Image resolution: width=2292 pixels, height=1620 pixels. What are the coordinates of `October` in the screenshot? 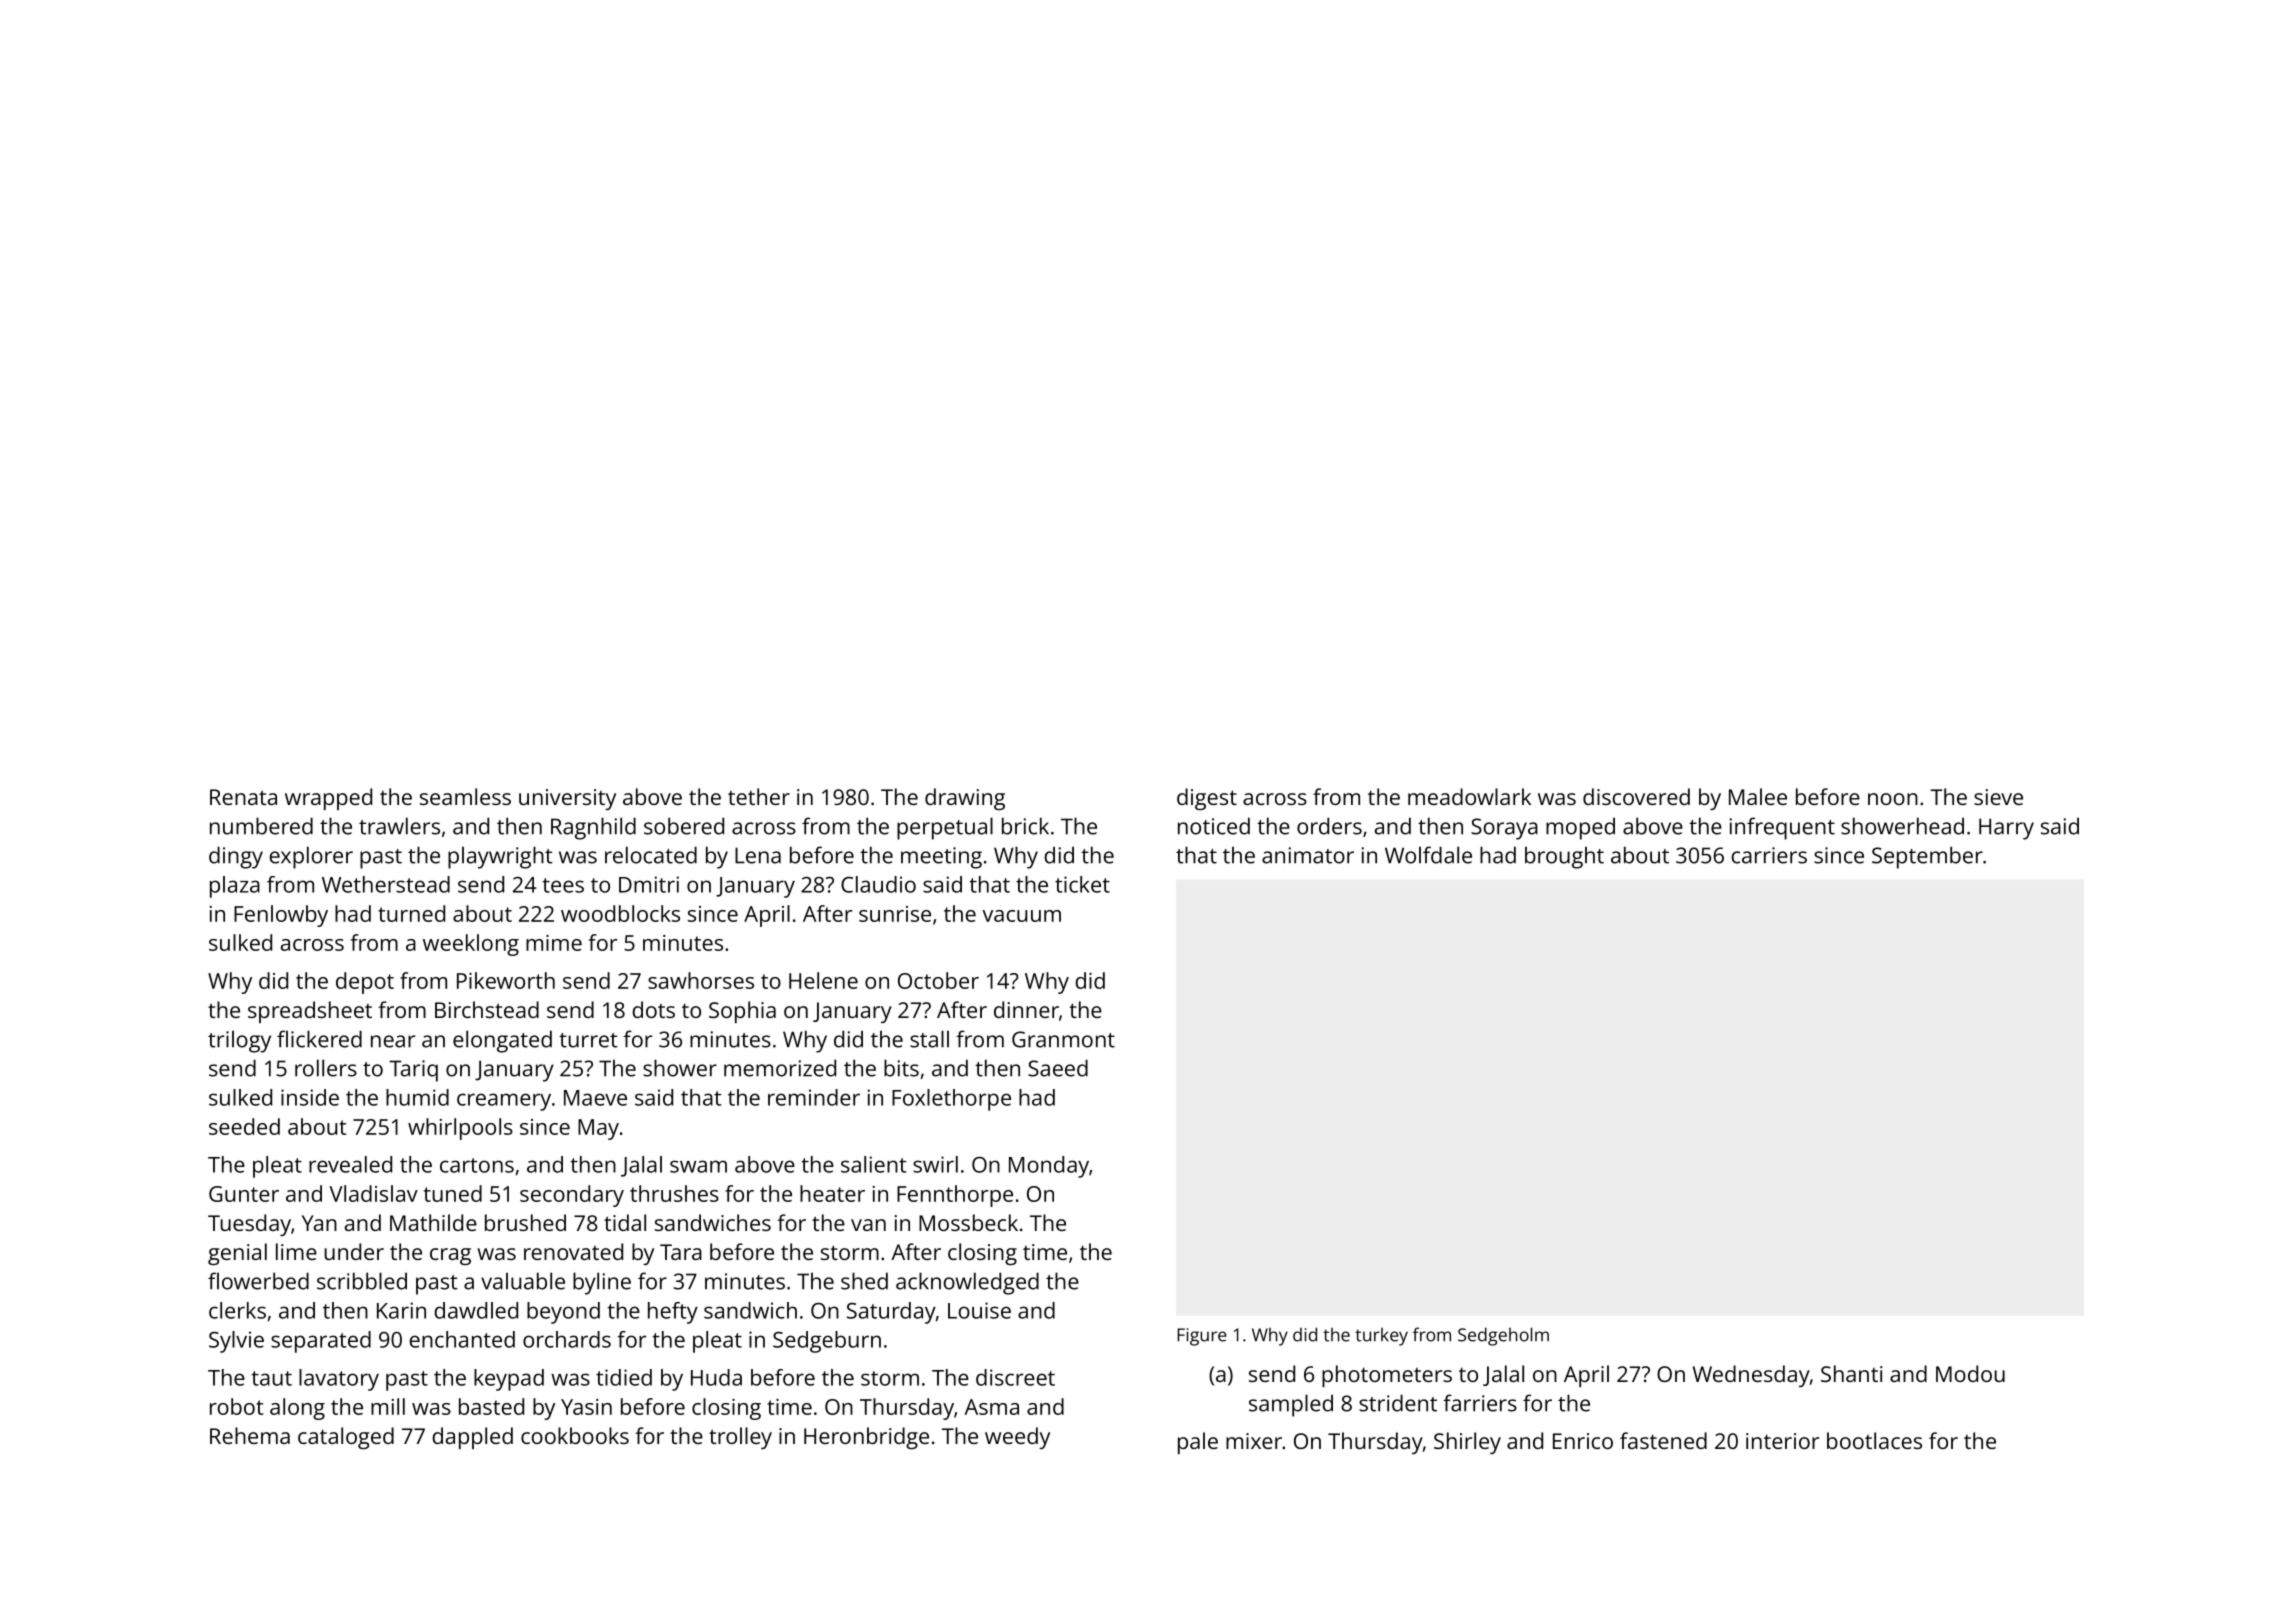 It's located at (938, 980).
